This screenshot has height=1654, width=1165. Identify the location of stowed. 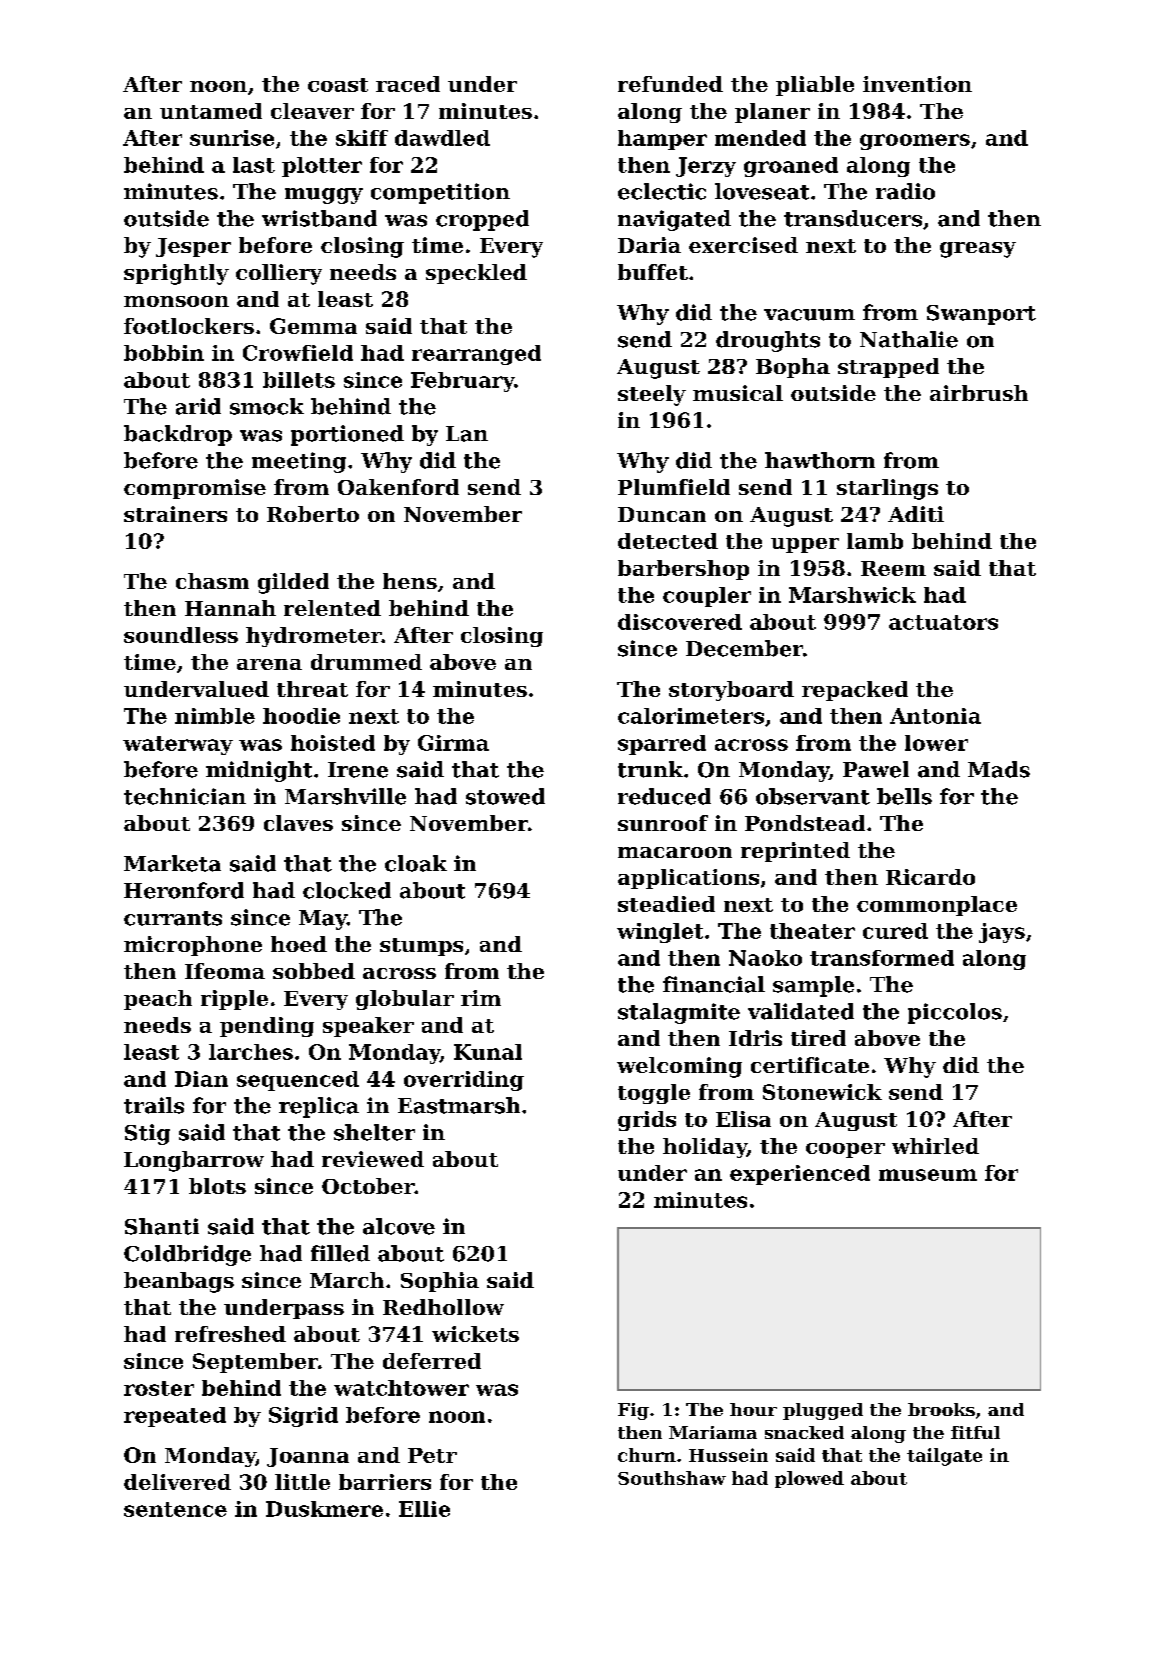
(505, 796).
